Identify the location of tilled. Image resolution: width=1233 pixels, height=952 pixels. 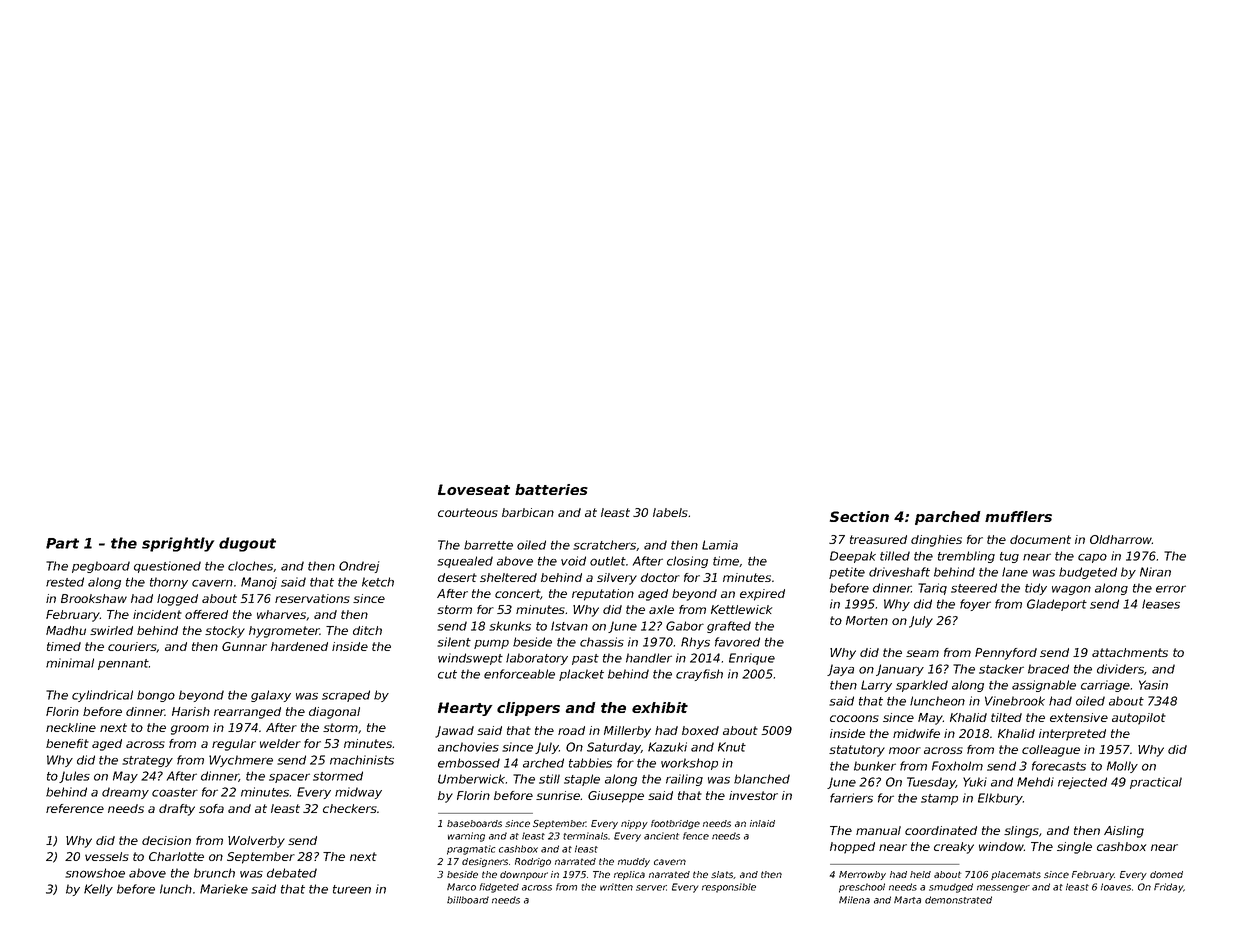
(895, 556).
